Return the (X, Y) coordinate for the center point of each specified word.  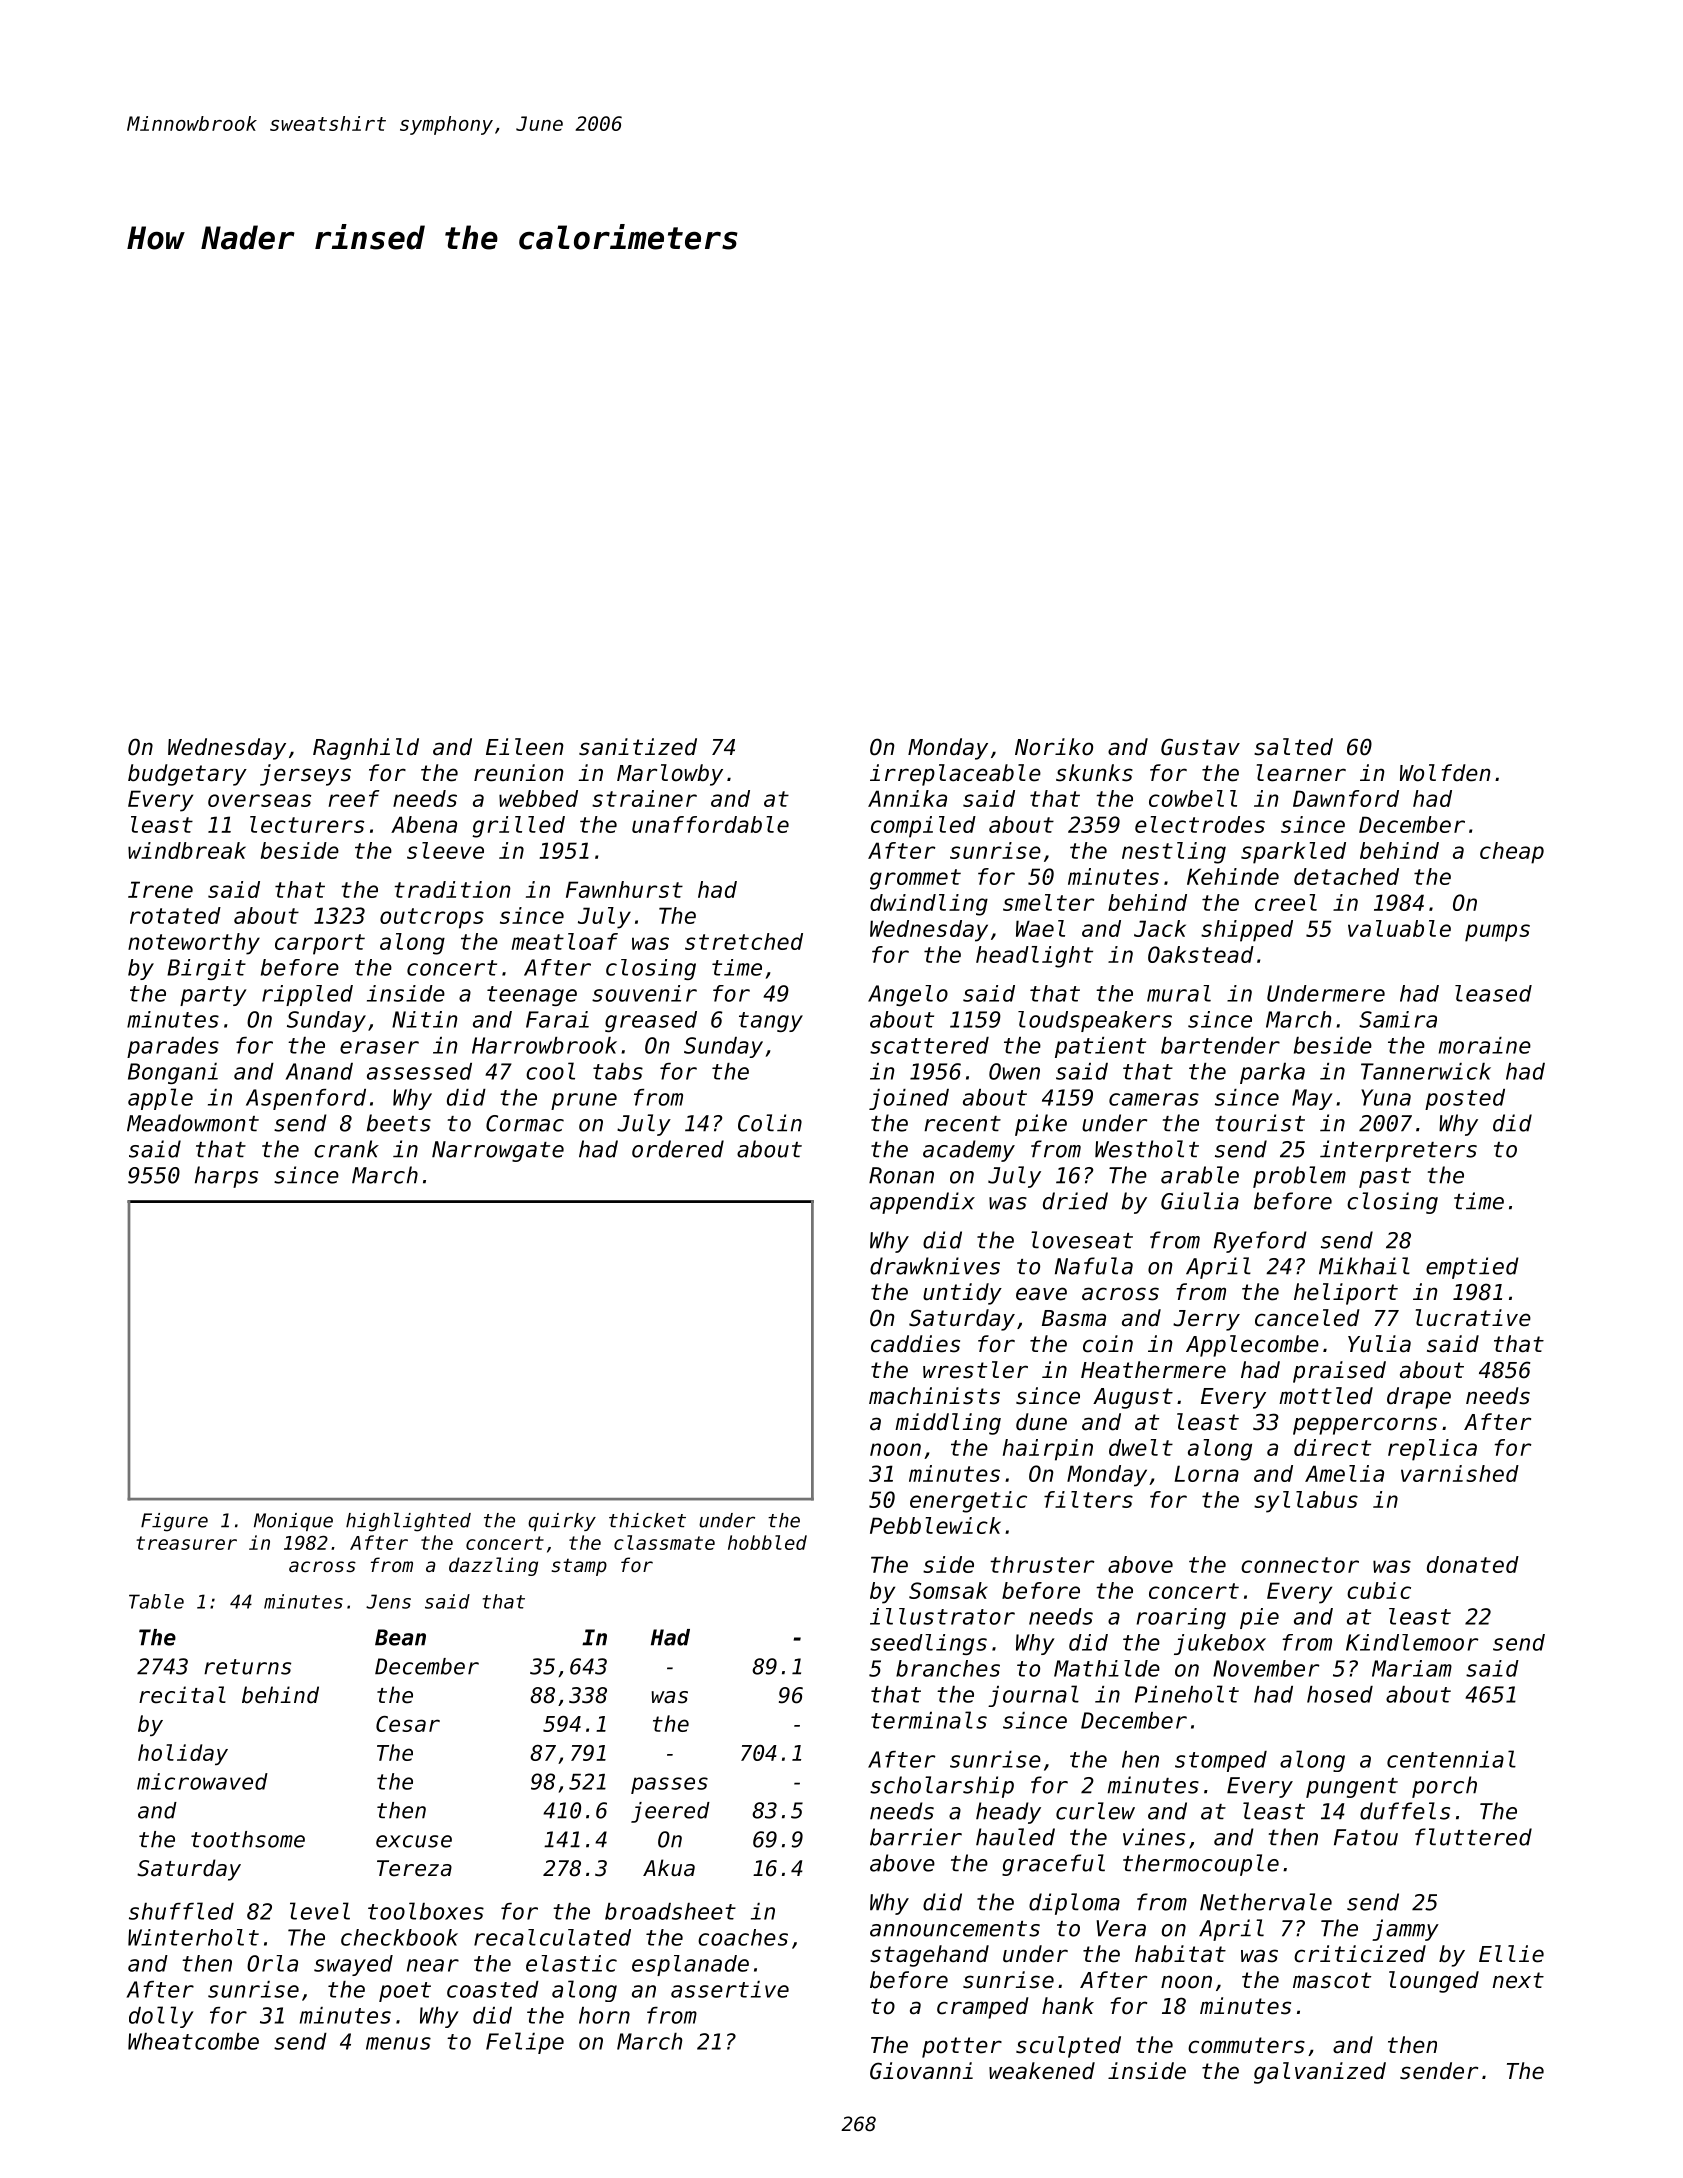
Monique (293, 1522)
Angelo (908, 995)
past (1385, 1178)
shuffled (181, 1911)
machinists (934, 1396)
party (213, 996)
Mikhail (1364, 1266)
